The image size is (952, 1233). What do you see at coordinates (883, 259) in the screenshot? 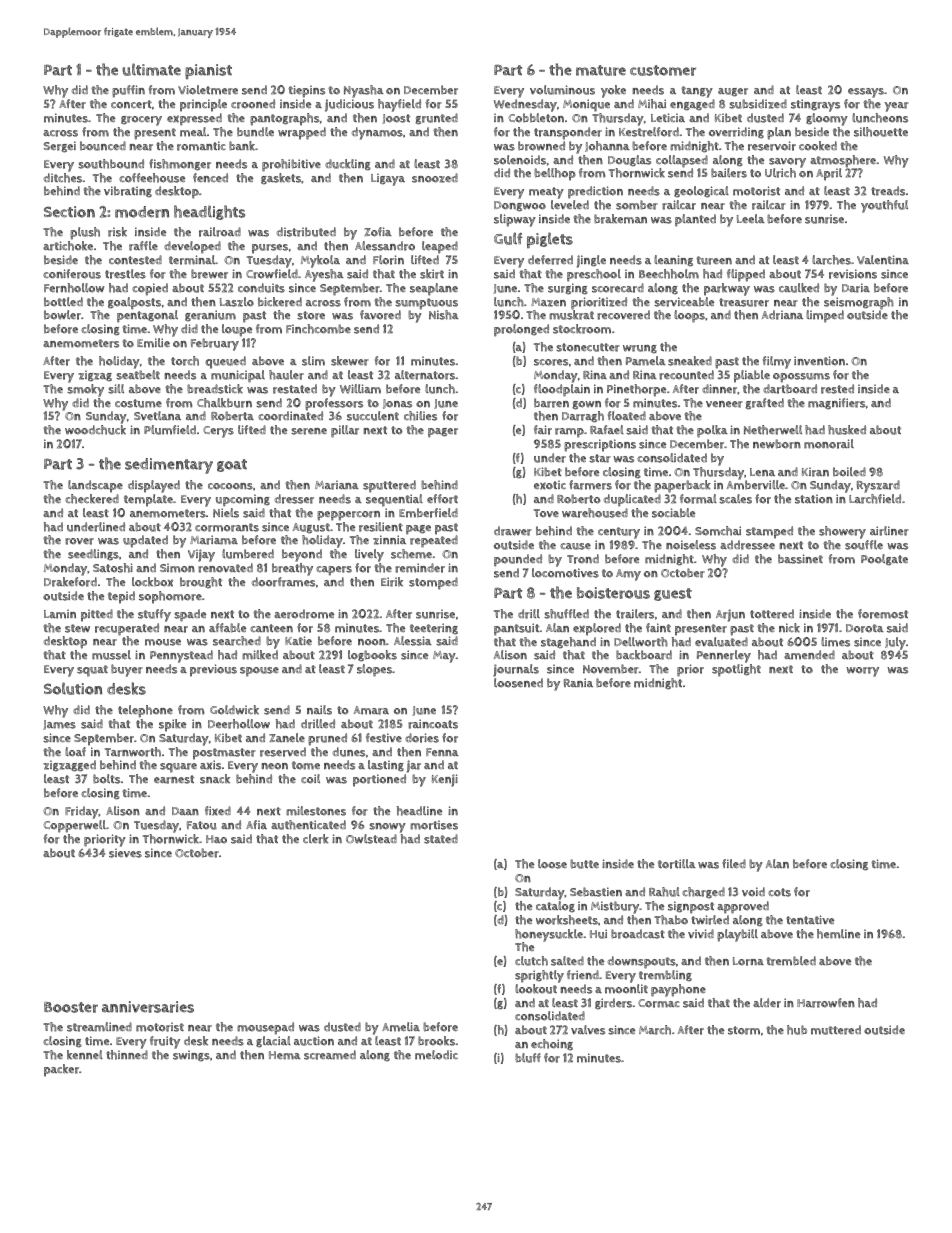
I see `Valentina` at bounding box center [883, 259].
